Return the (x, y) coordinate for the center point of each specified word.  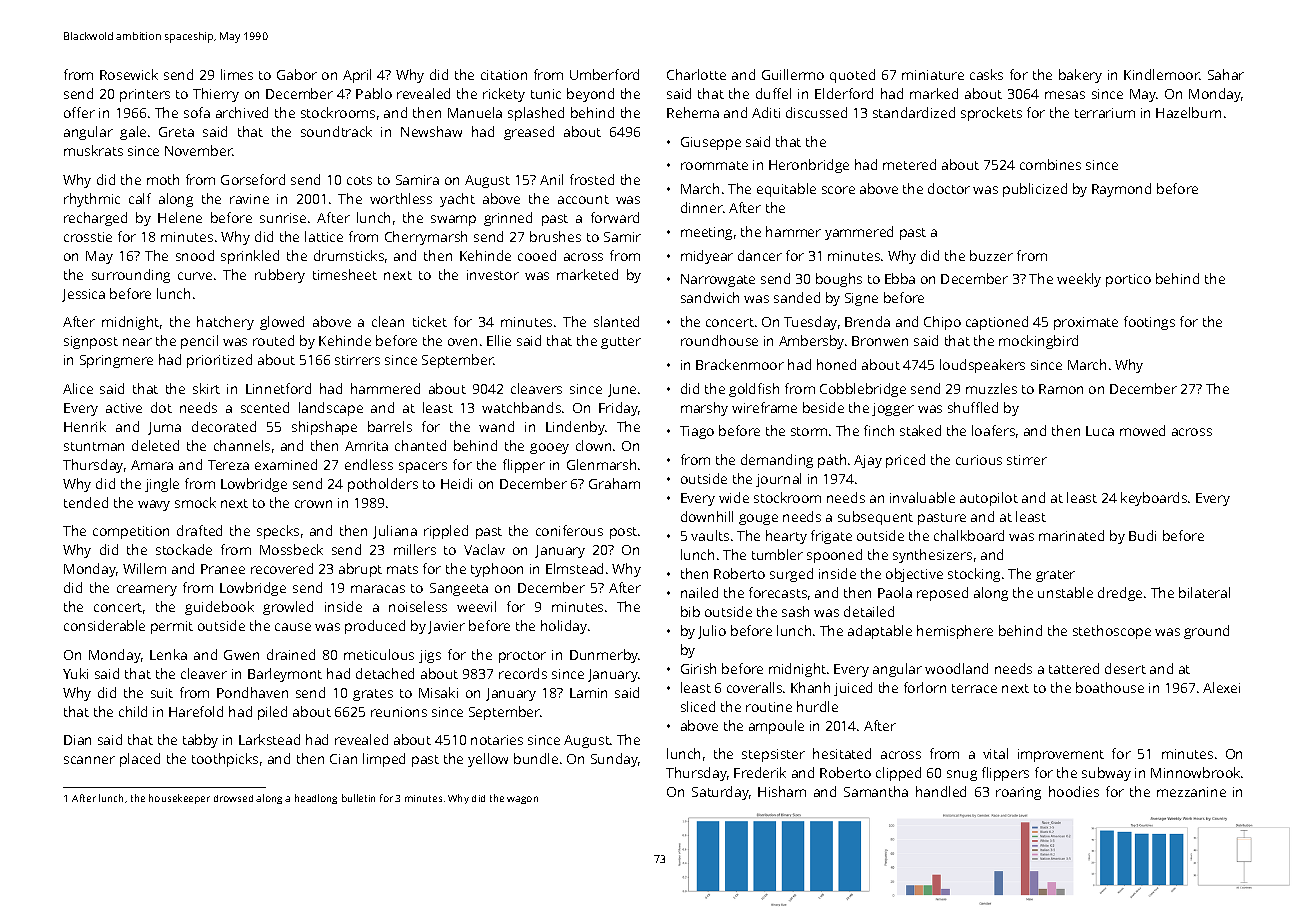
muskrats (93, 150)
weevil (476, 606)
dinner (702, 207)
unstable (1065, 592)
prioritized (219, 361)
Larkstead (269, 739)
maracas (378, 589)
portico (1128, 280)
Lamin (588, 693)
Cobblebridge (863, 390)
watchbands (521, 407)
